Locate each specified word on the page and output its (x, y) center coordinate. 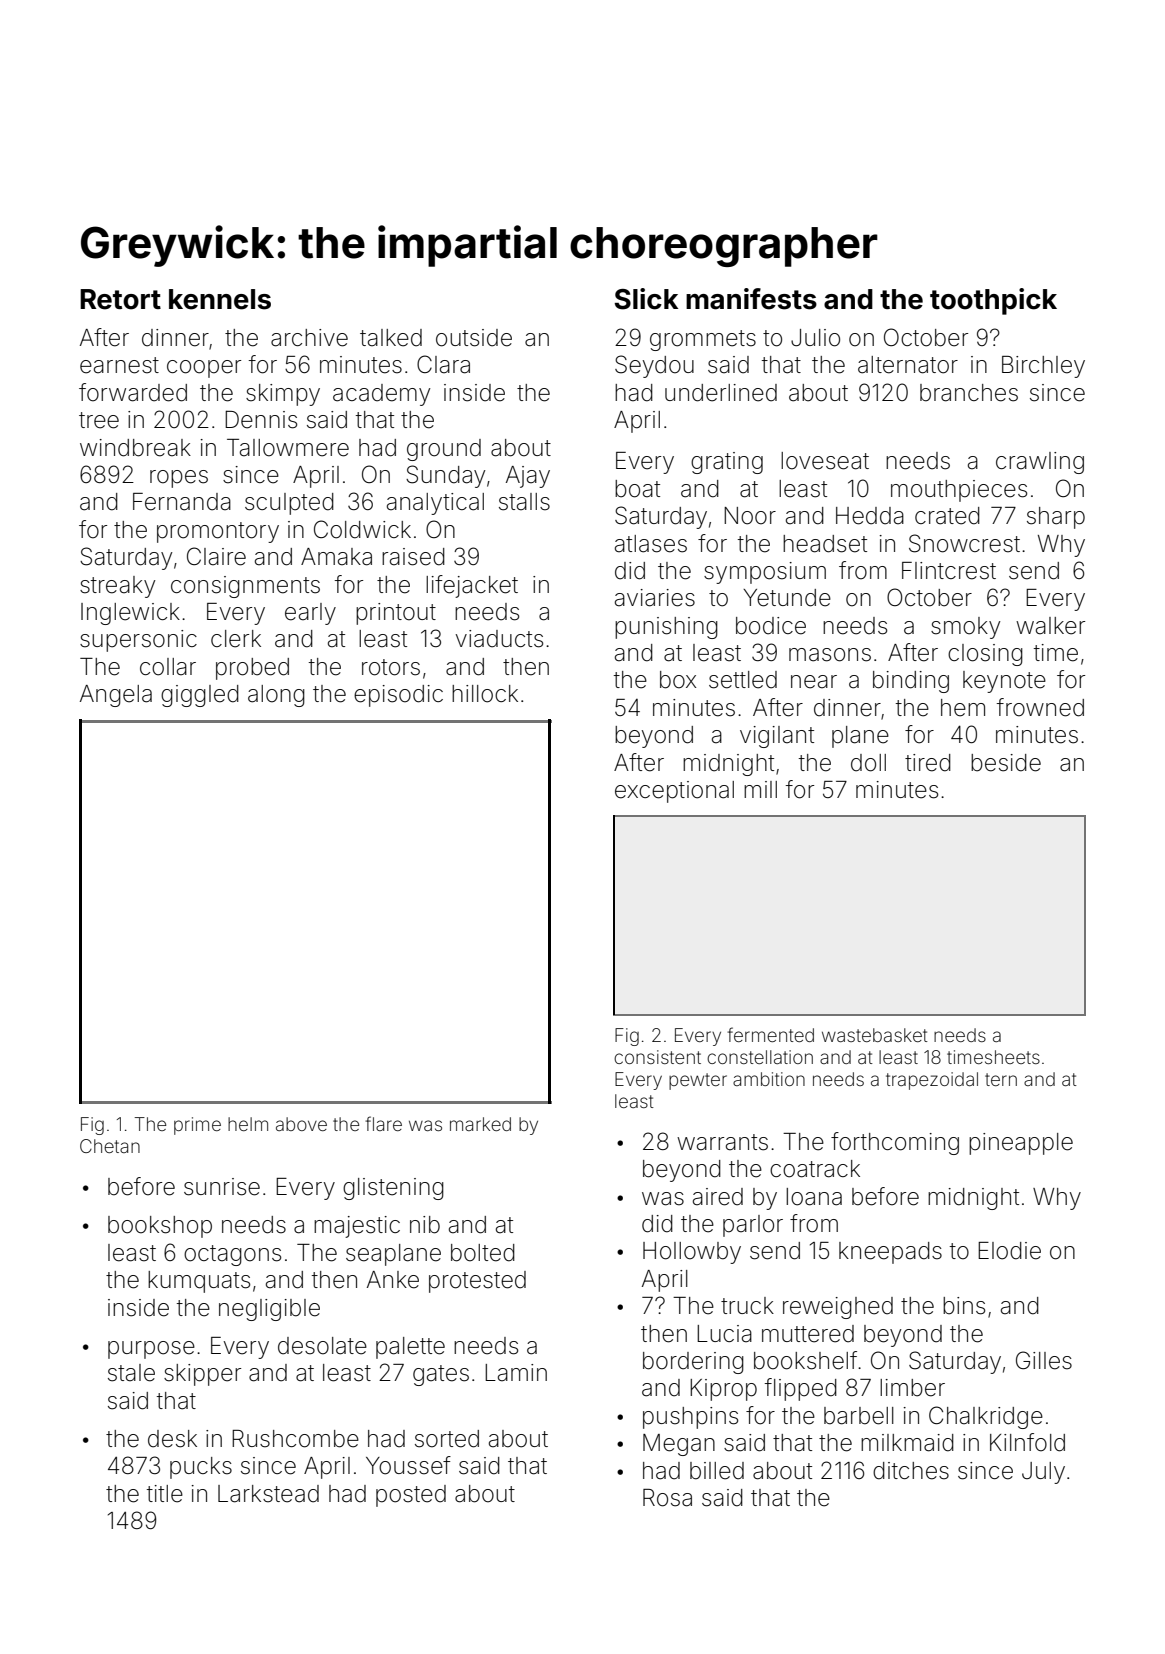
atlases (651, 544)
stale (131, 1373)
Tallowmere (288, 448)
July (1043, 1473)
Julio (815, 338)
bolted (483, 1253)
